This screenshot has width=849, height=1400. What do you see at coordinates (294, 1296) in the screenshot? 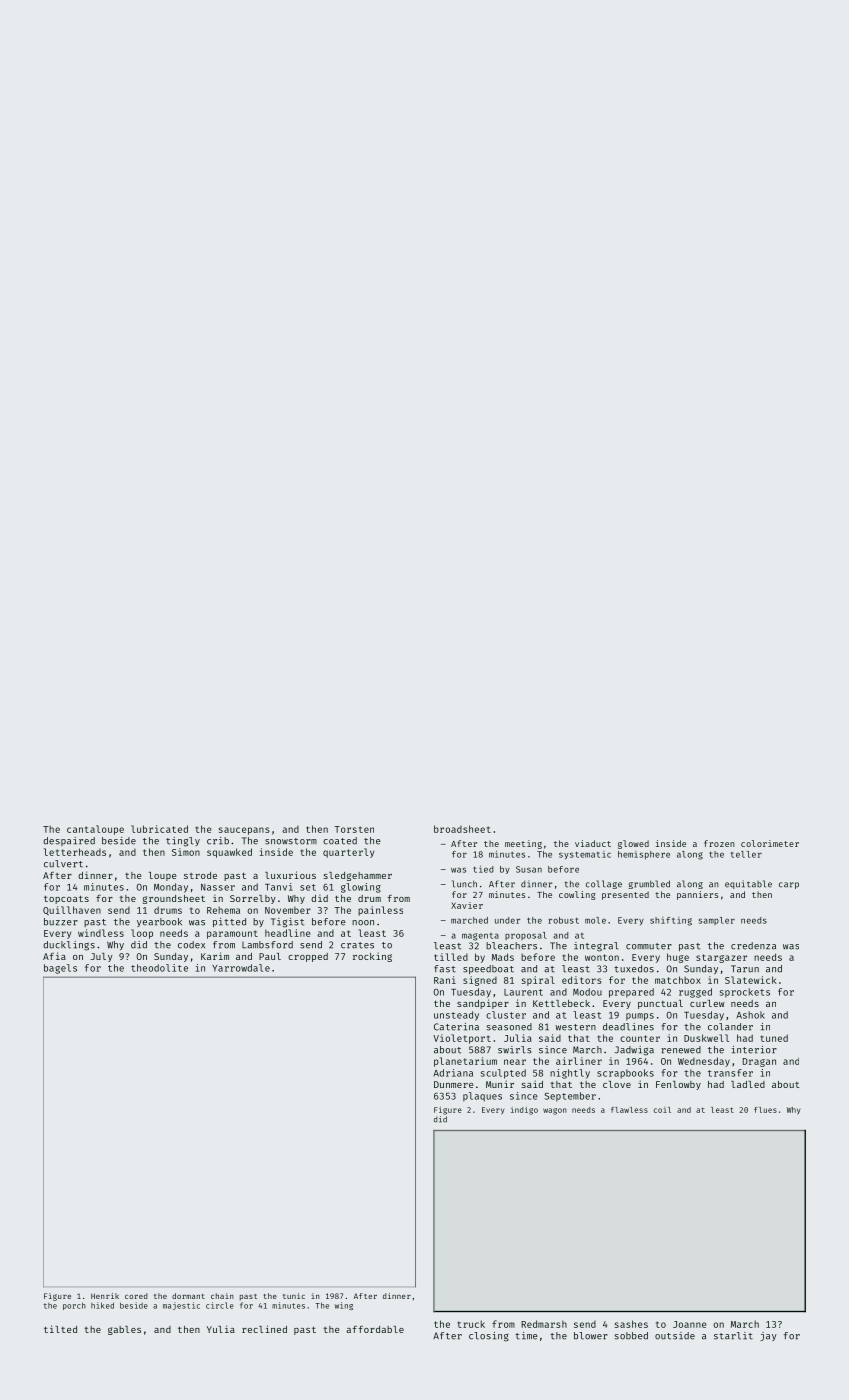
I see `tunic` at bounding box center [294, 1296].
